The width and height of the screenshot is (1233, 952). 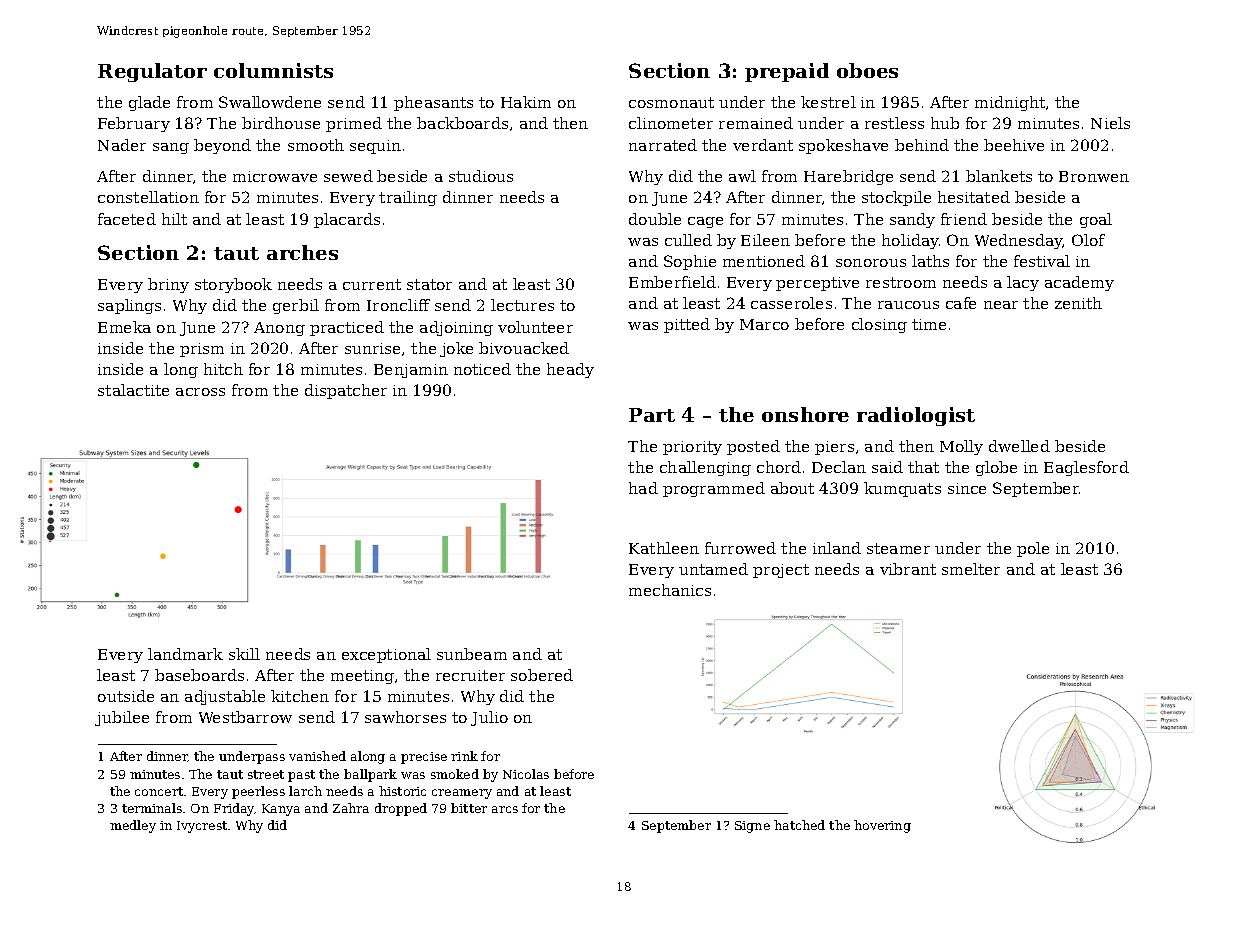 What do you see at coordinates (1110, 123) in the screenshot?
I see `Niels` at bounding box center [1110, 123].
